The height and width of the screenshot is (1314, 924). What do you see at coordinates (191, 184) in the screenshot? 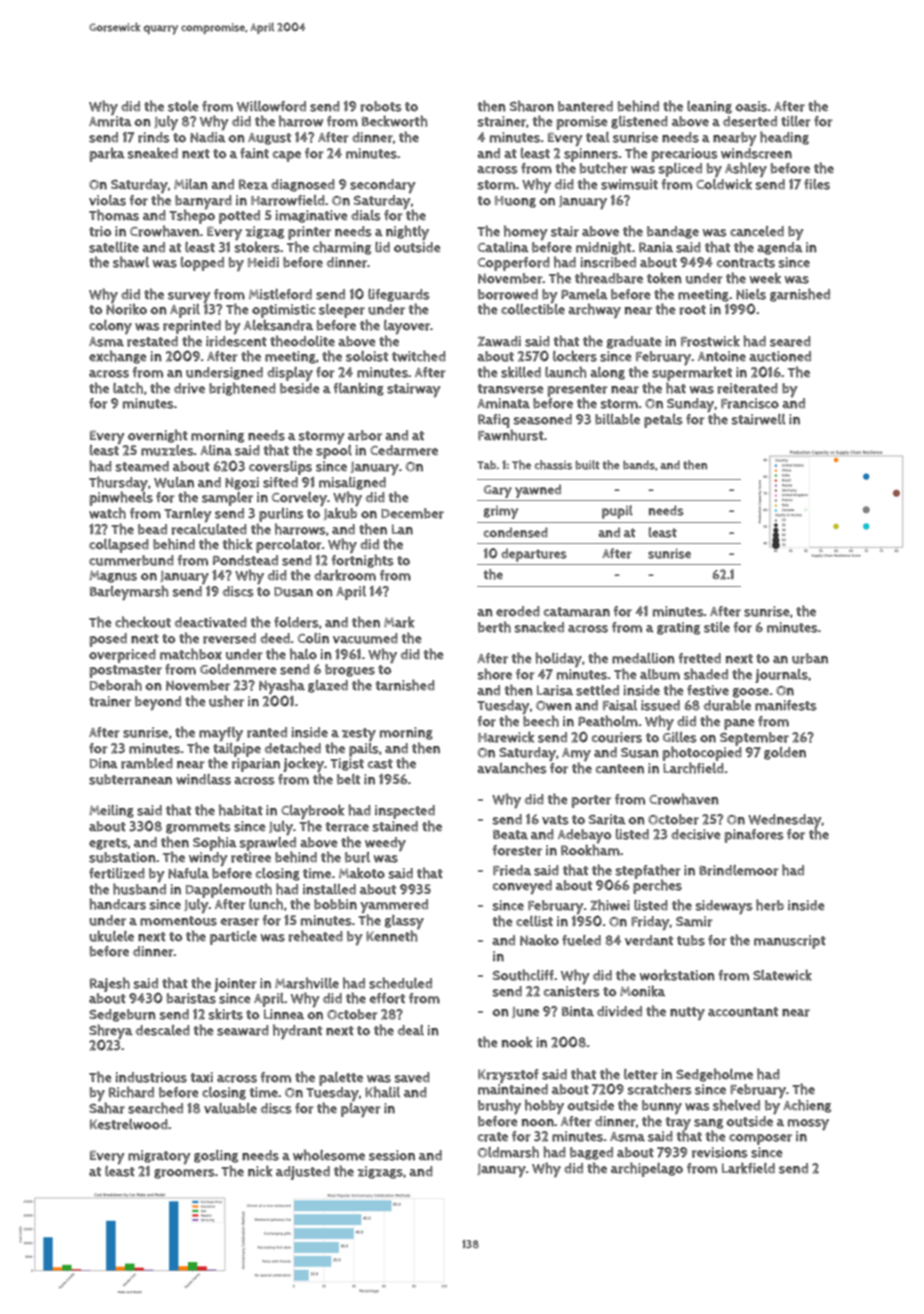
I see `Milan` at bounding box center [191, 184].
